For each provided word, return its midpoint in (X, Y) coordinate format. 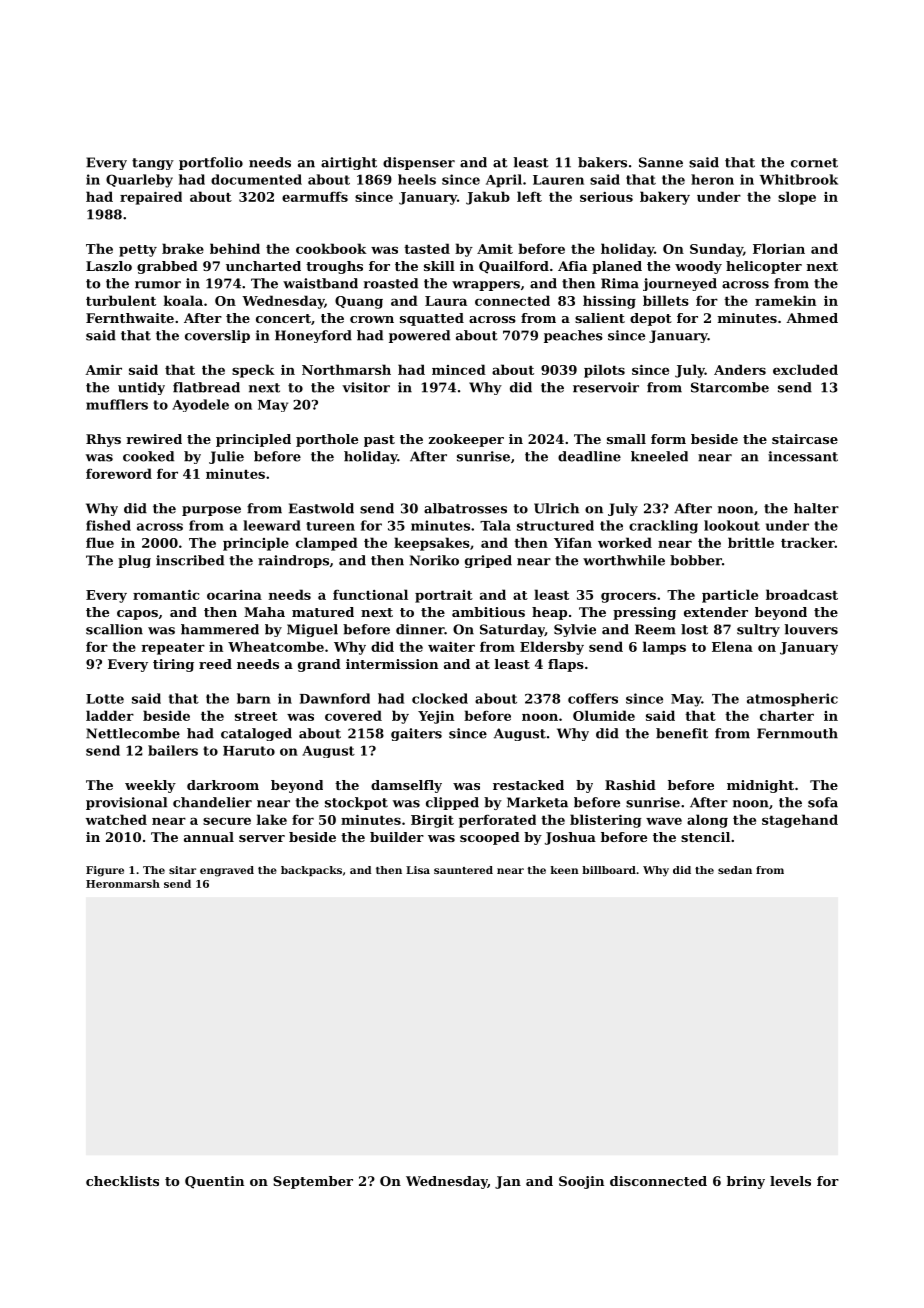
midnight (760, 786)
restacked (528, 785)
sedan (735, 870)
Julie (226, 457)
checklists (122, 1181)
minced (459, 369)
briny (746, 1182)
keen (565, 870)
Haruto (249, 751)
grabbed (167, 267)
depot (651, 319)
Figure (105, 871)
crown (372, 319)
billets (666, 300)
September (313, 1182)
